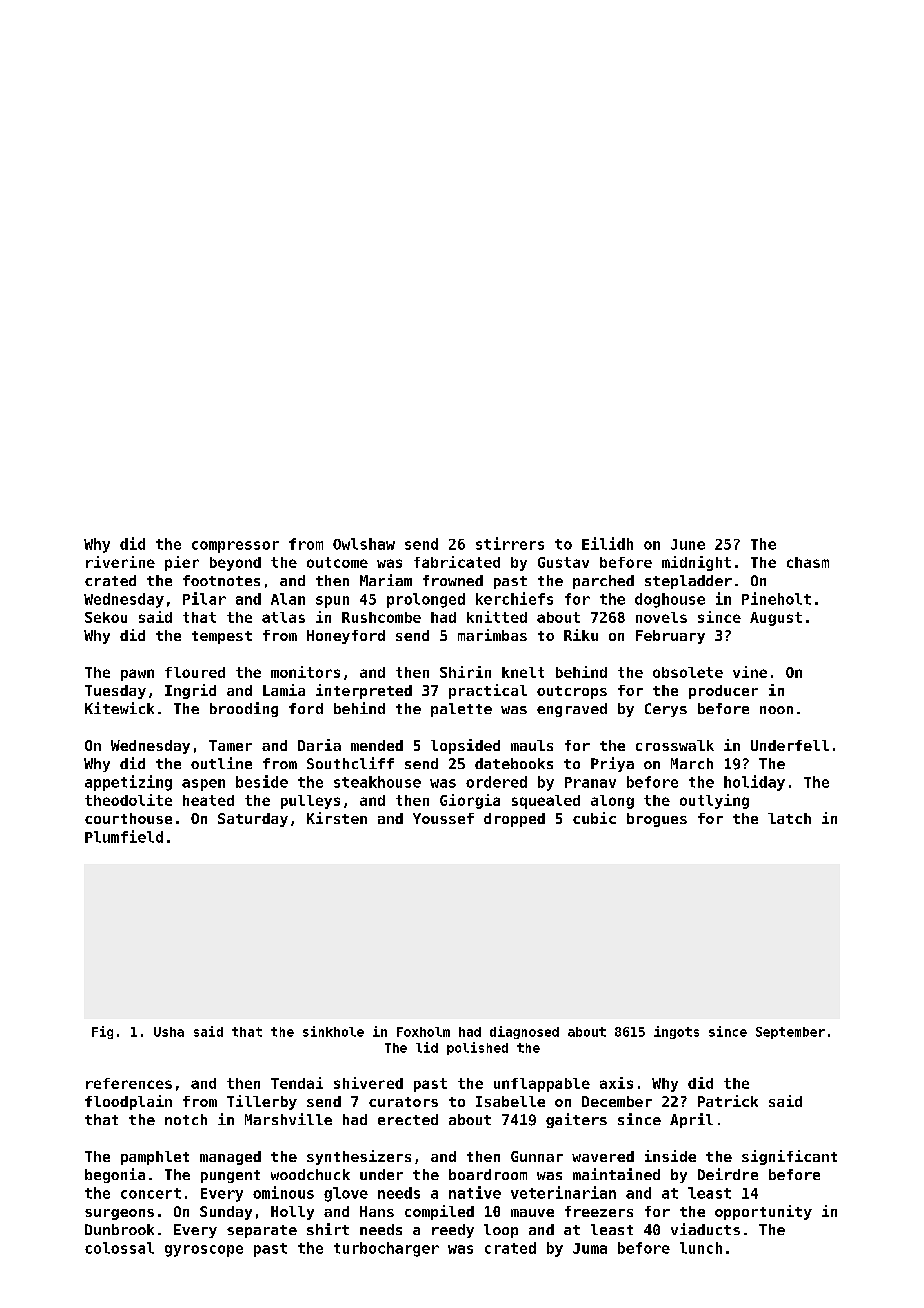 This screenshot has width=924, height=1308. I want to click on Tillerby, so click(262, 1102).
